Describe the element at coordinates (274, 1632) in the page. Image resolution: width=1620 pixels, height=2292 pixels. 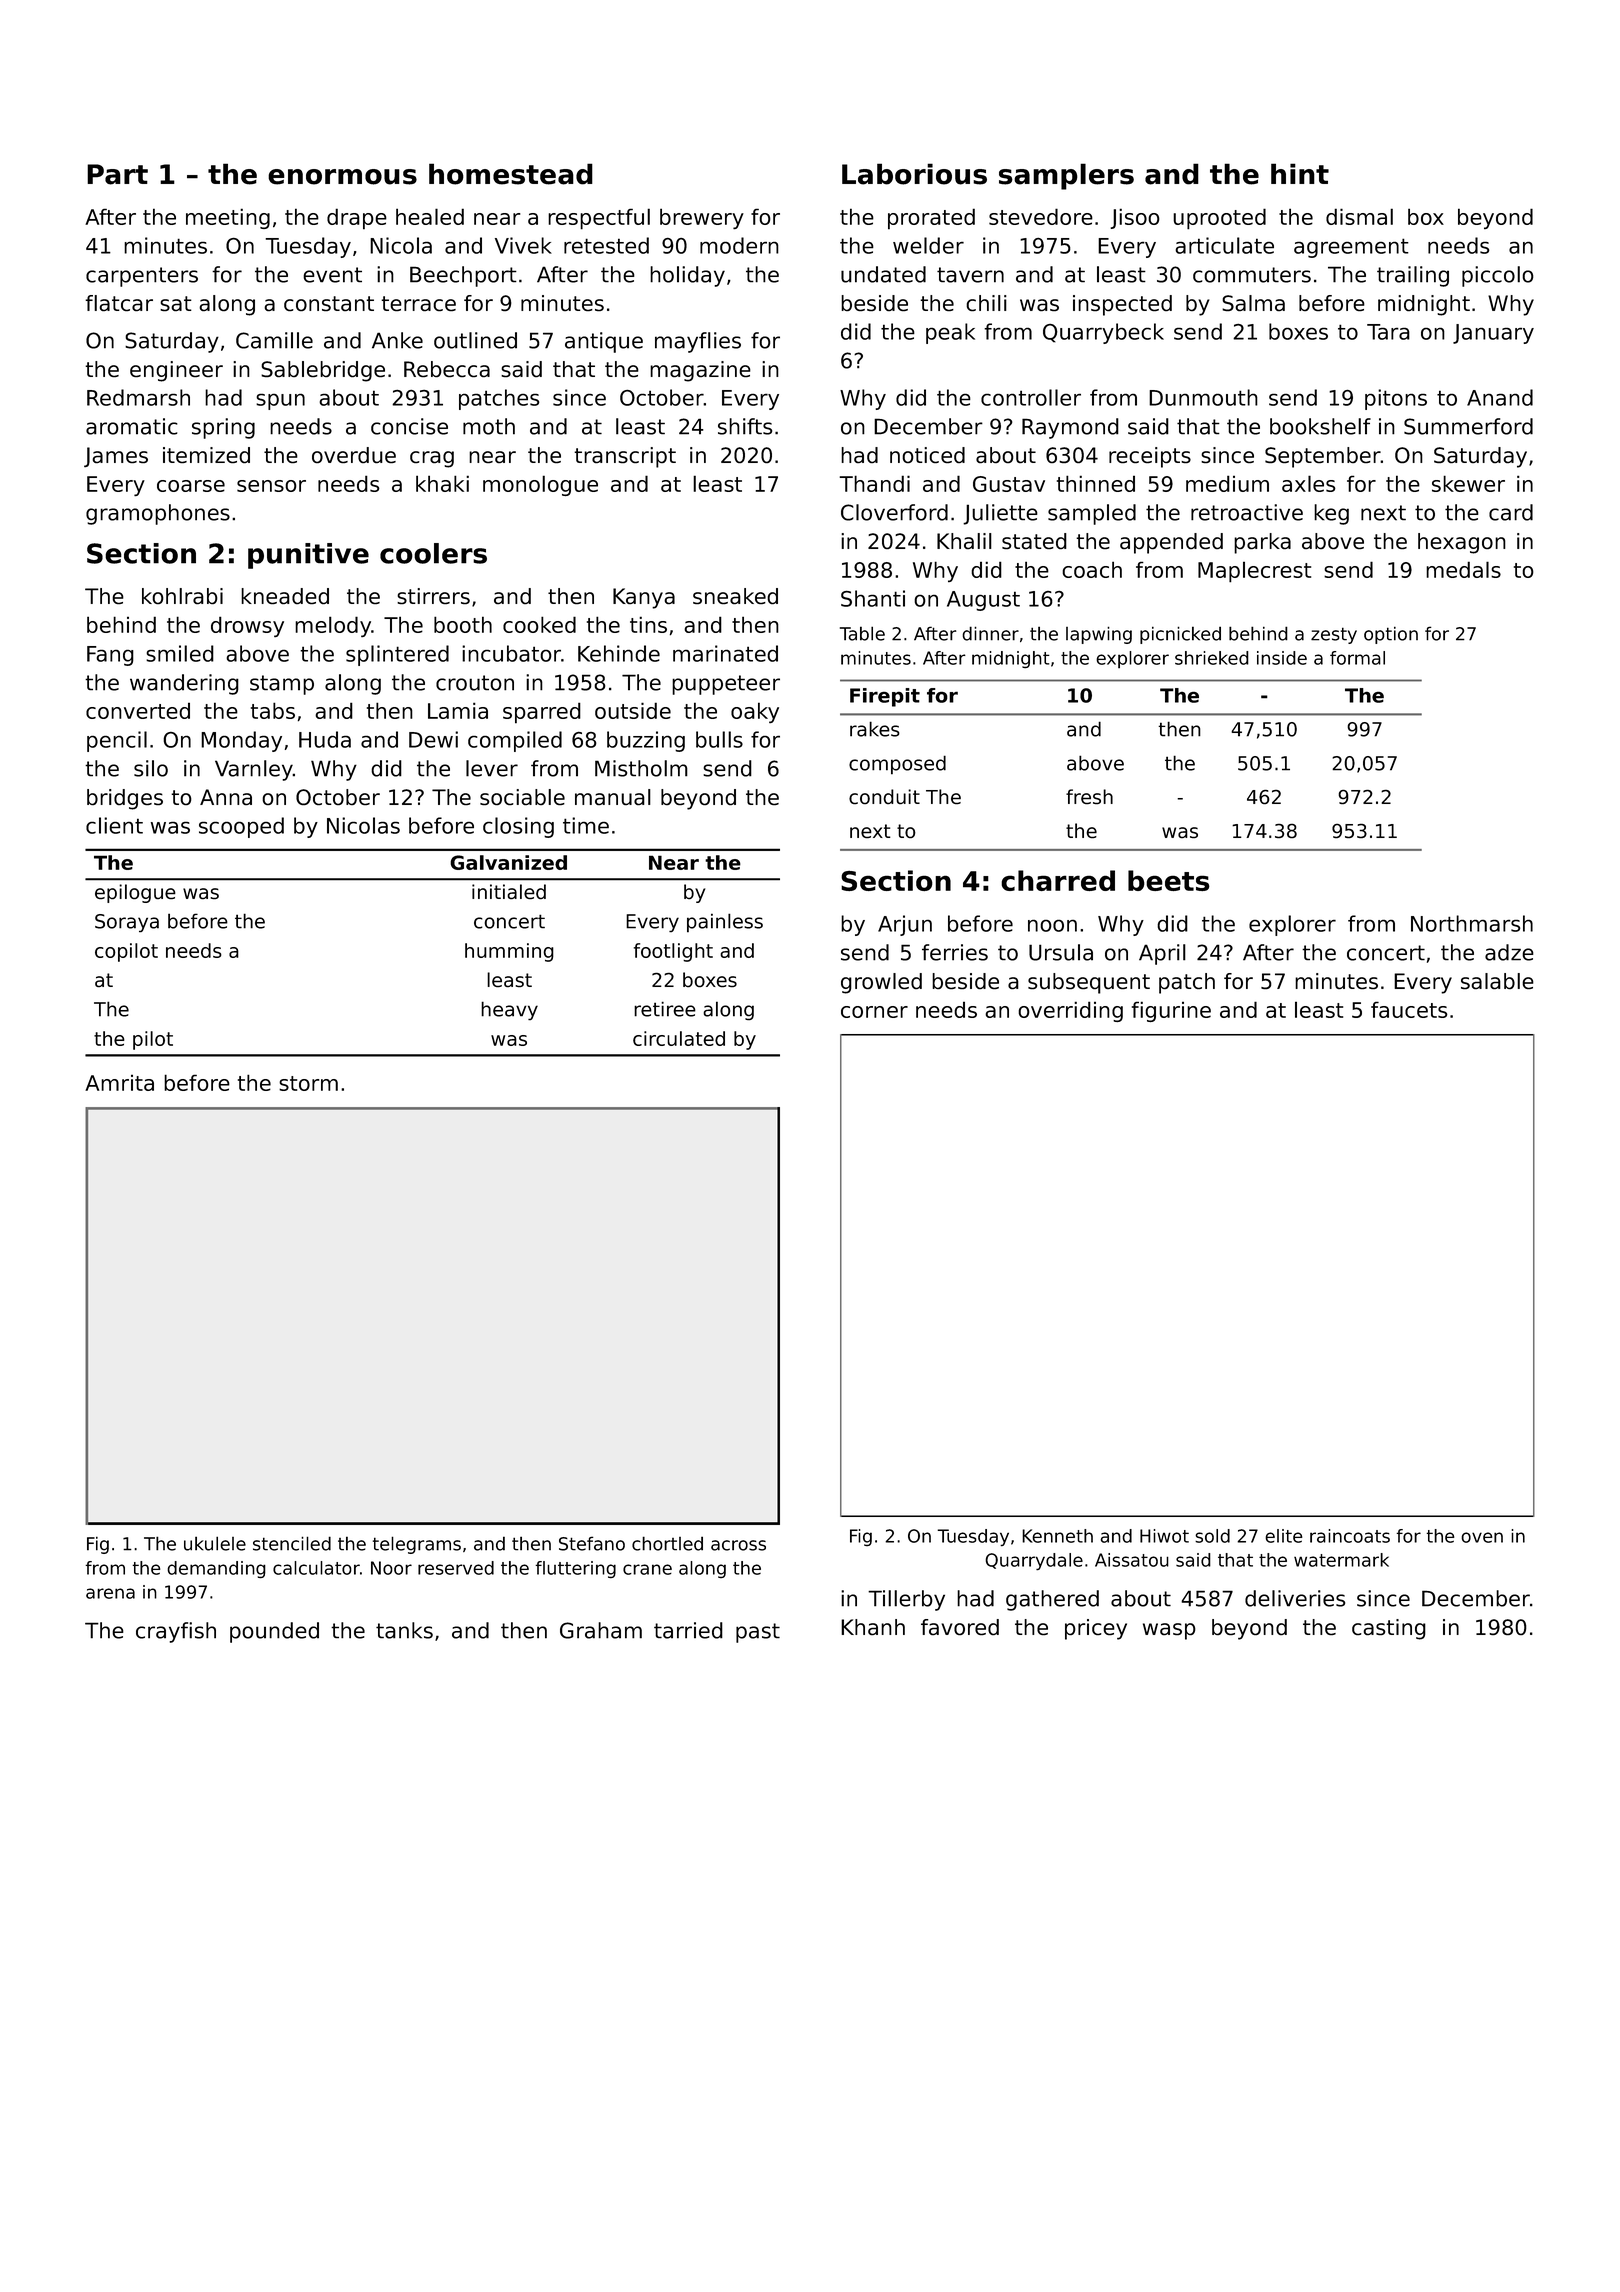
I see `pounded` at that location.
